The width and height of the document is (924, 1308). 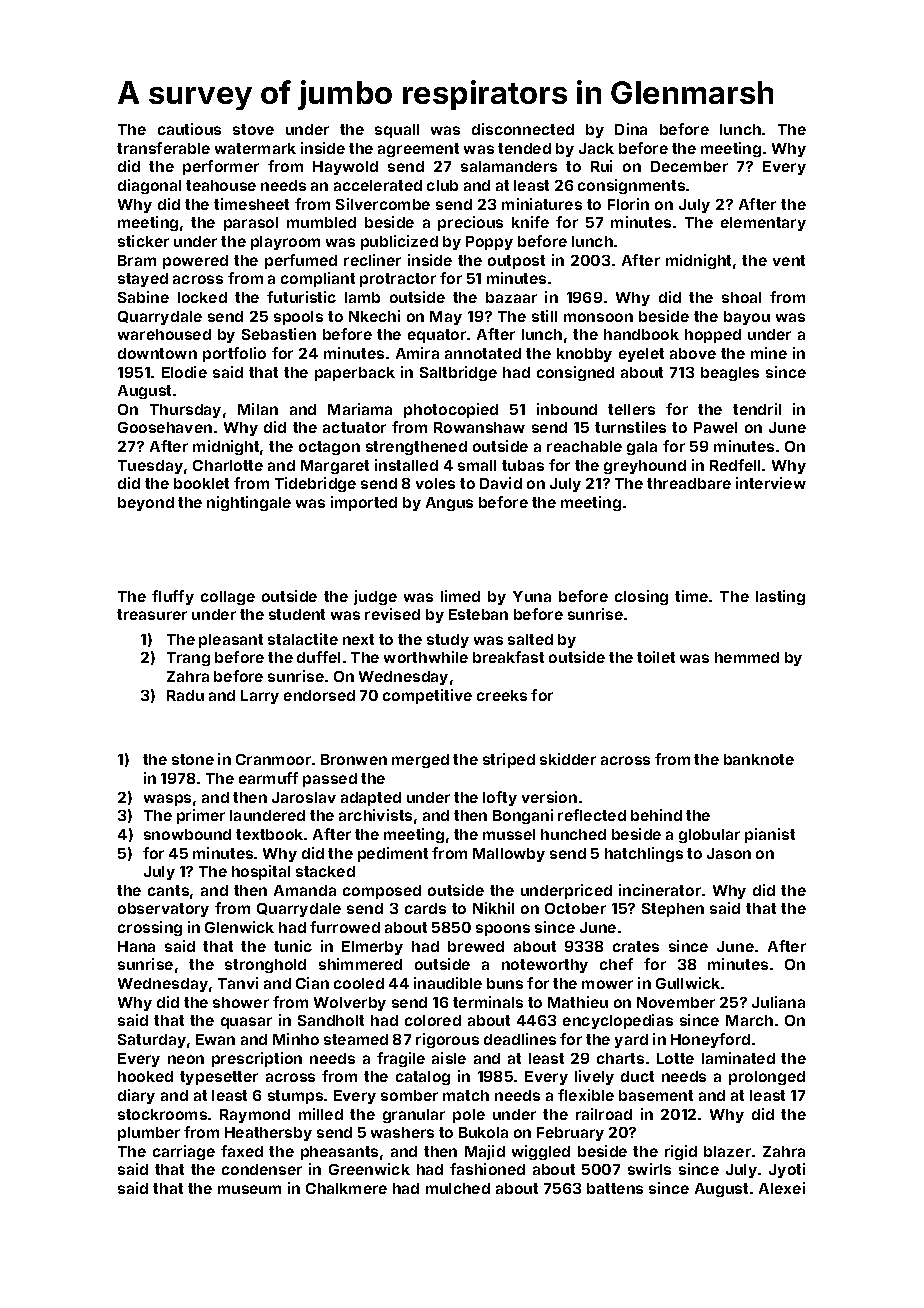 I want to click on December, so click(x=689, y=166).
